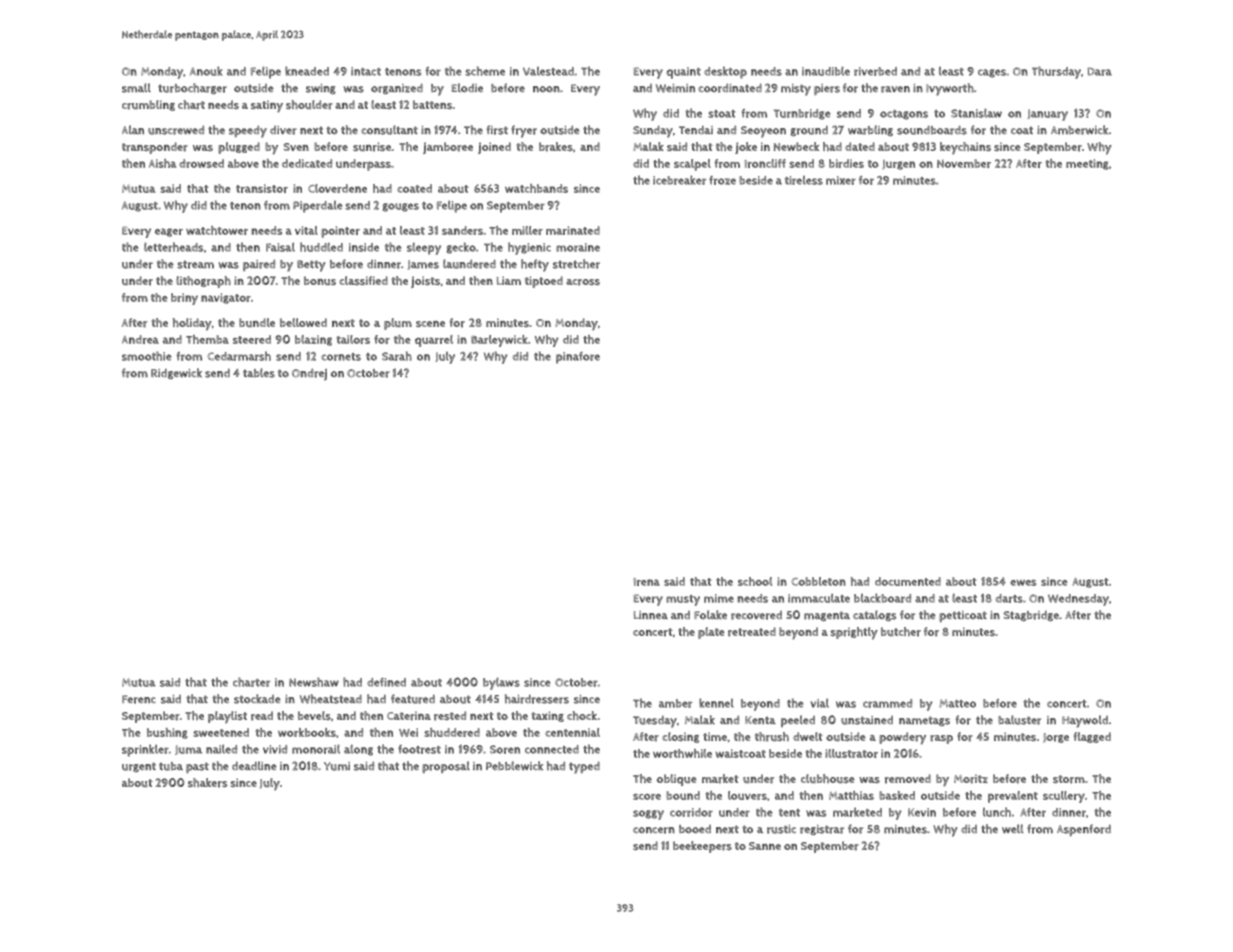  I want to click on retreated, so click(752, 632).
